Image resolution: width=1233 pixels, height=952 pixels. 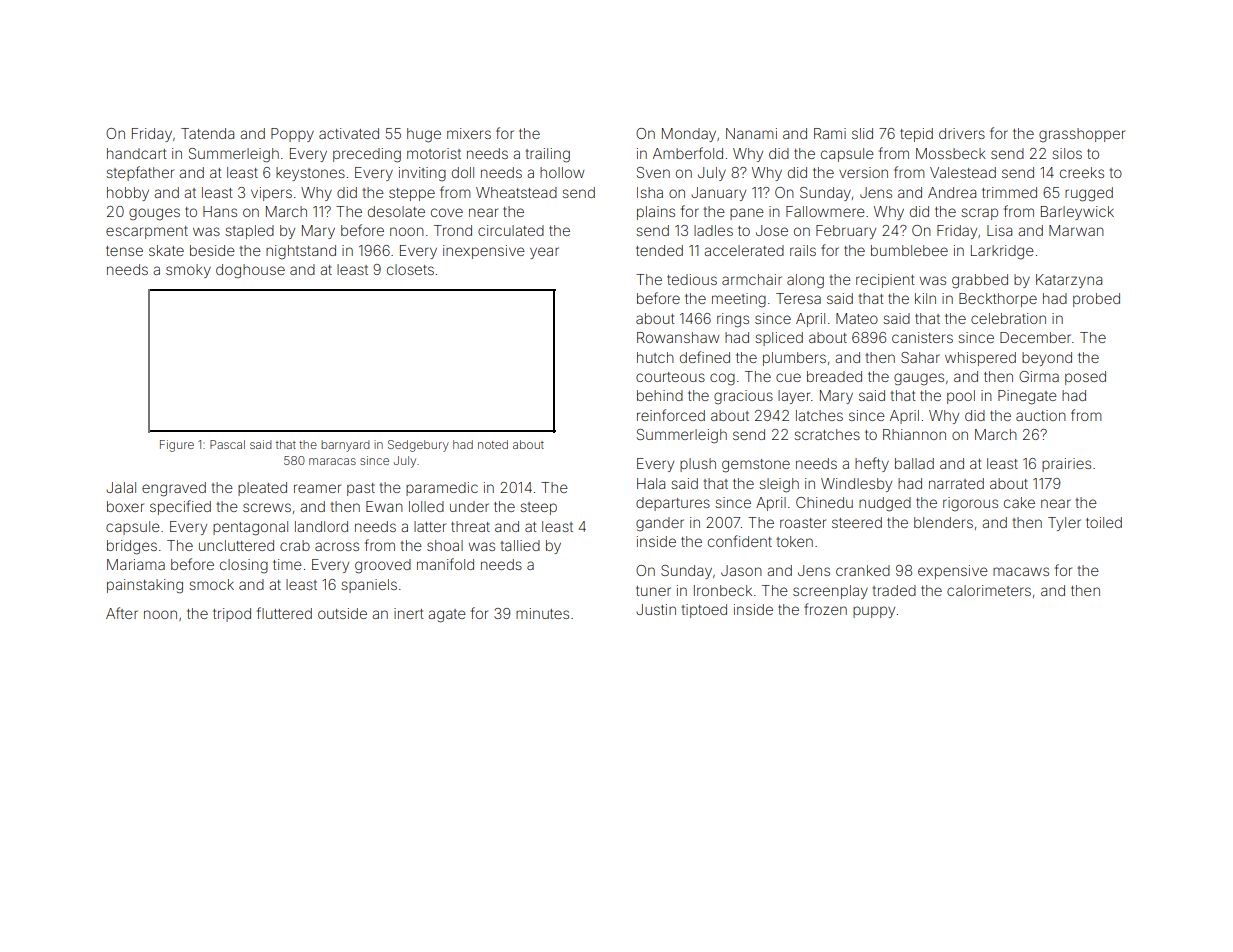 I want to click on tuner, so click(x=653, y=591).
